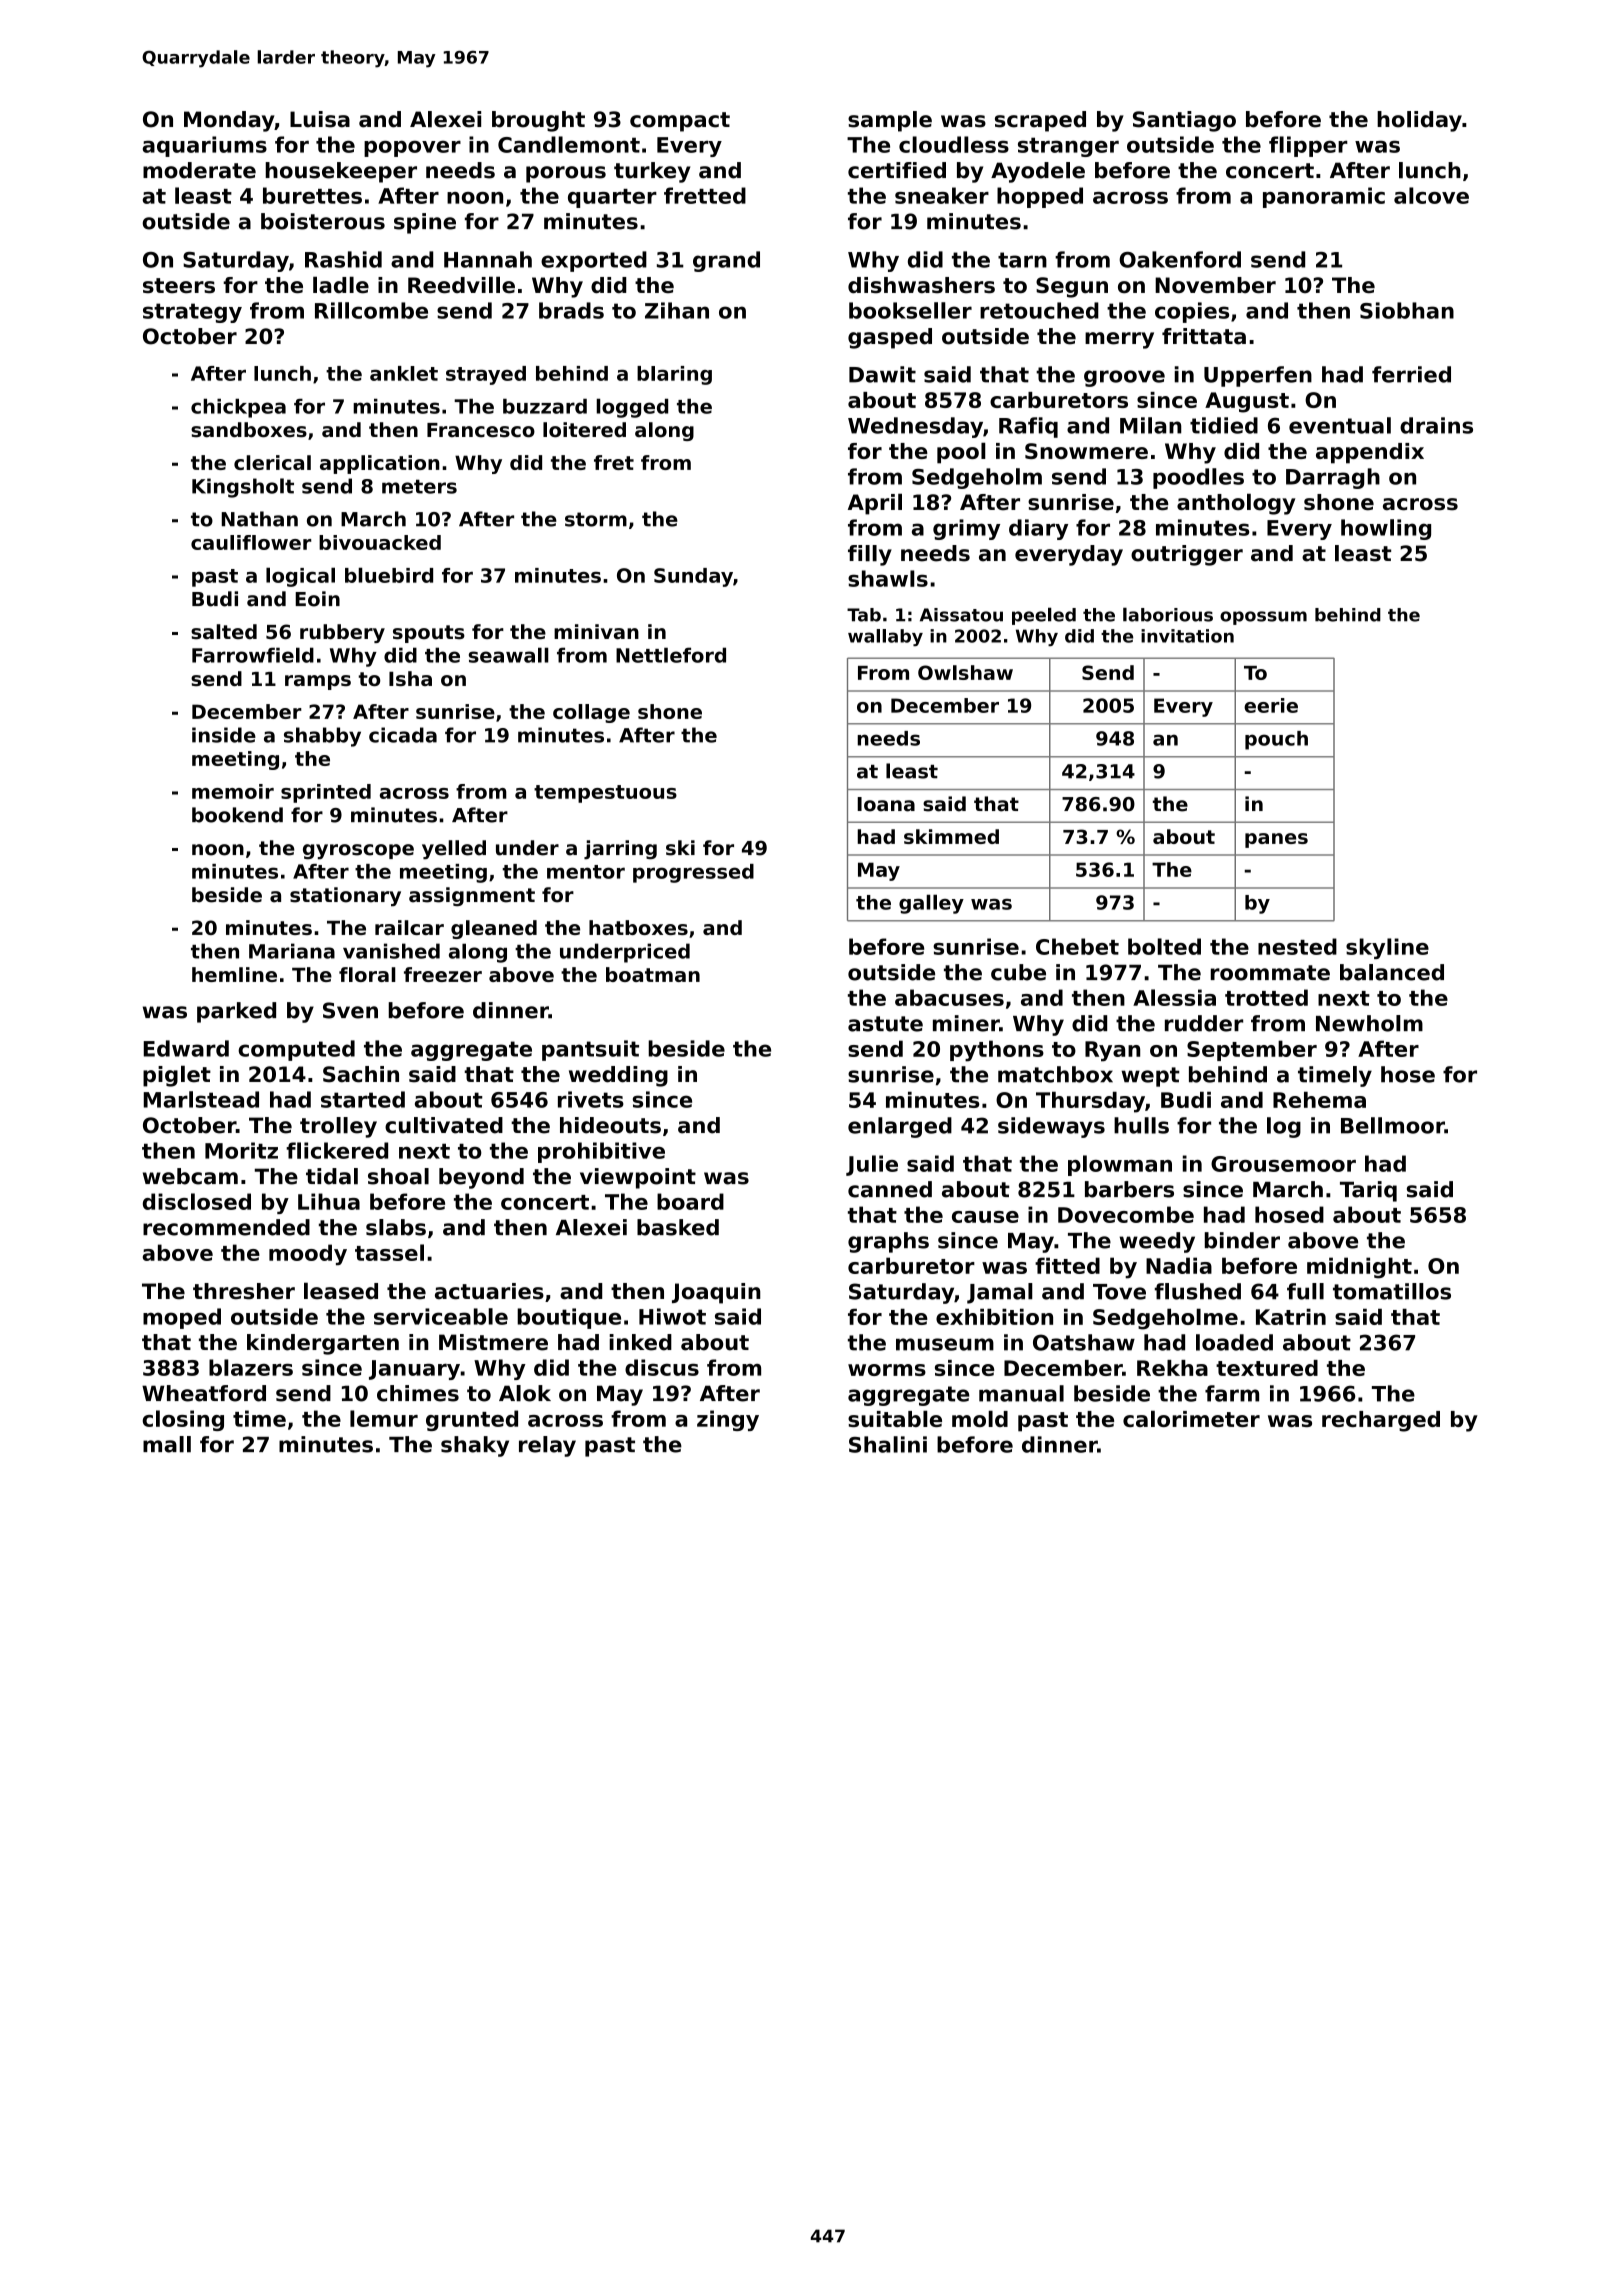  I want to click on certified, so click(897, 170).
